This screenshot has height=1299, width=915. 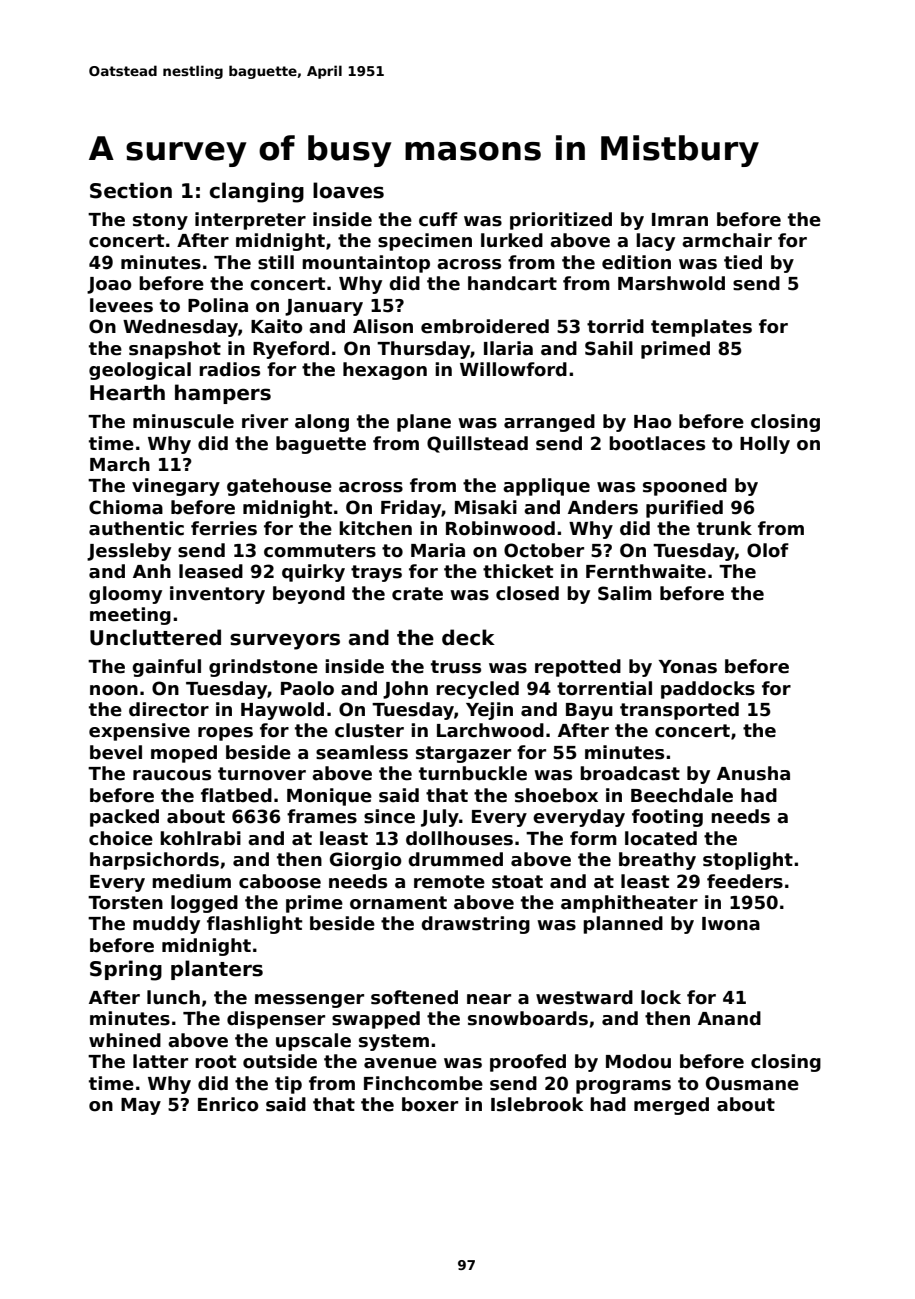 What do you see at coordinates (257, 192) in the screenshot?
I see `clanging` at bounding box center [257, 192].
